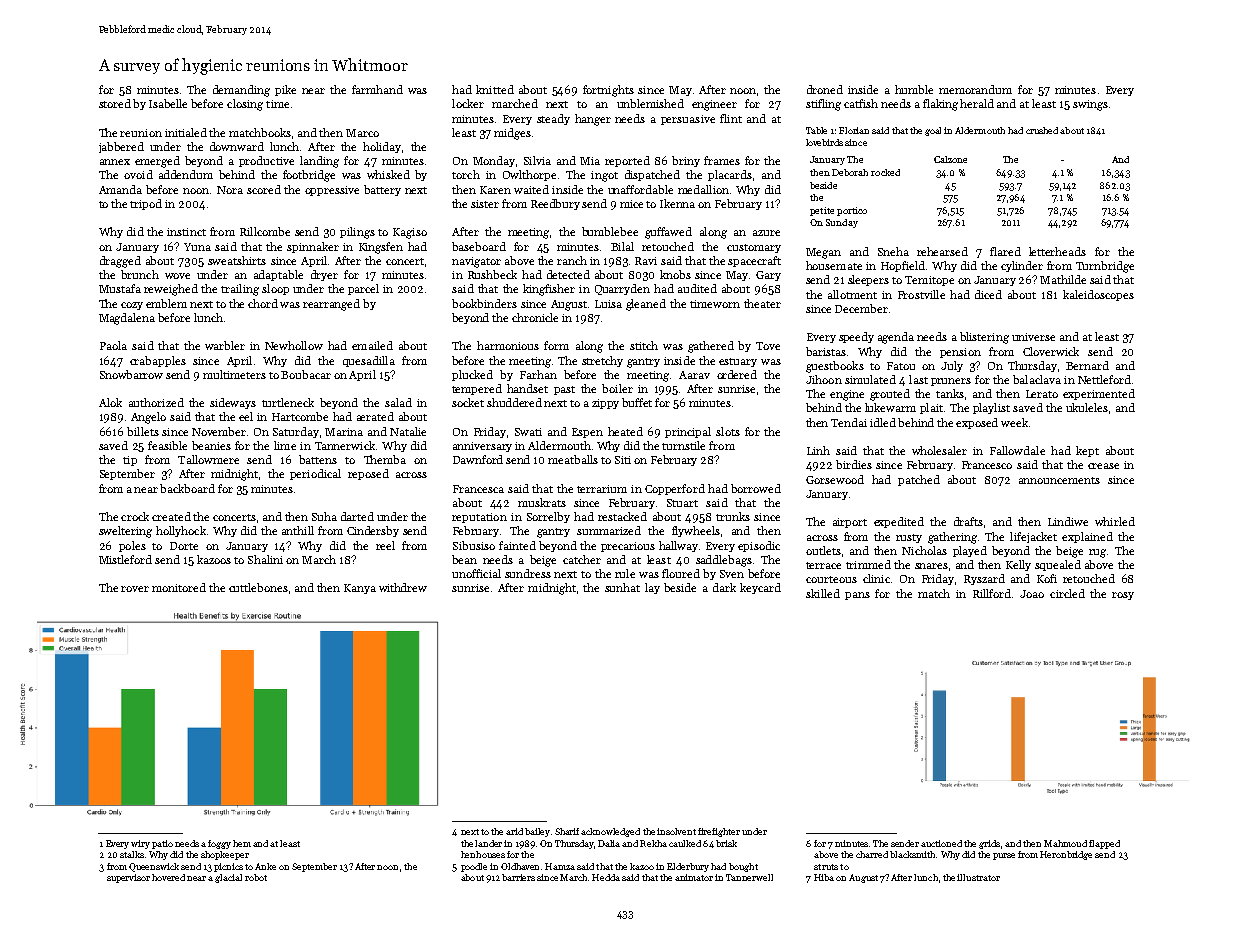 The height and width of the screenshot is (952, 1233). Describe the element at coordinates (535, 317) in the screenshot. I see `chronicle` at that location.
